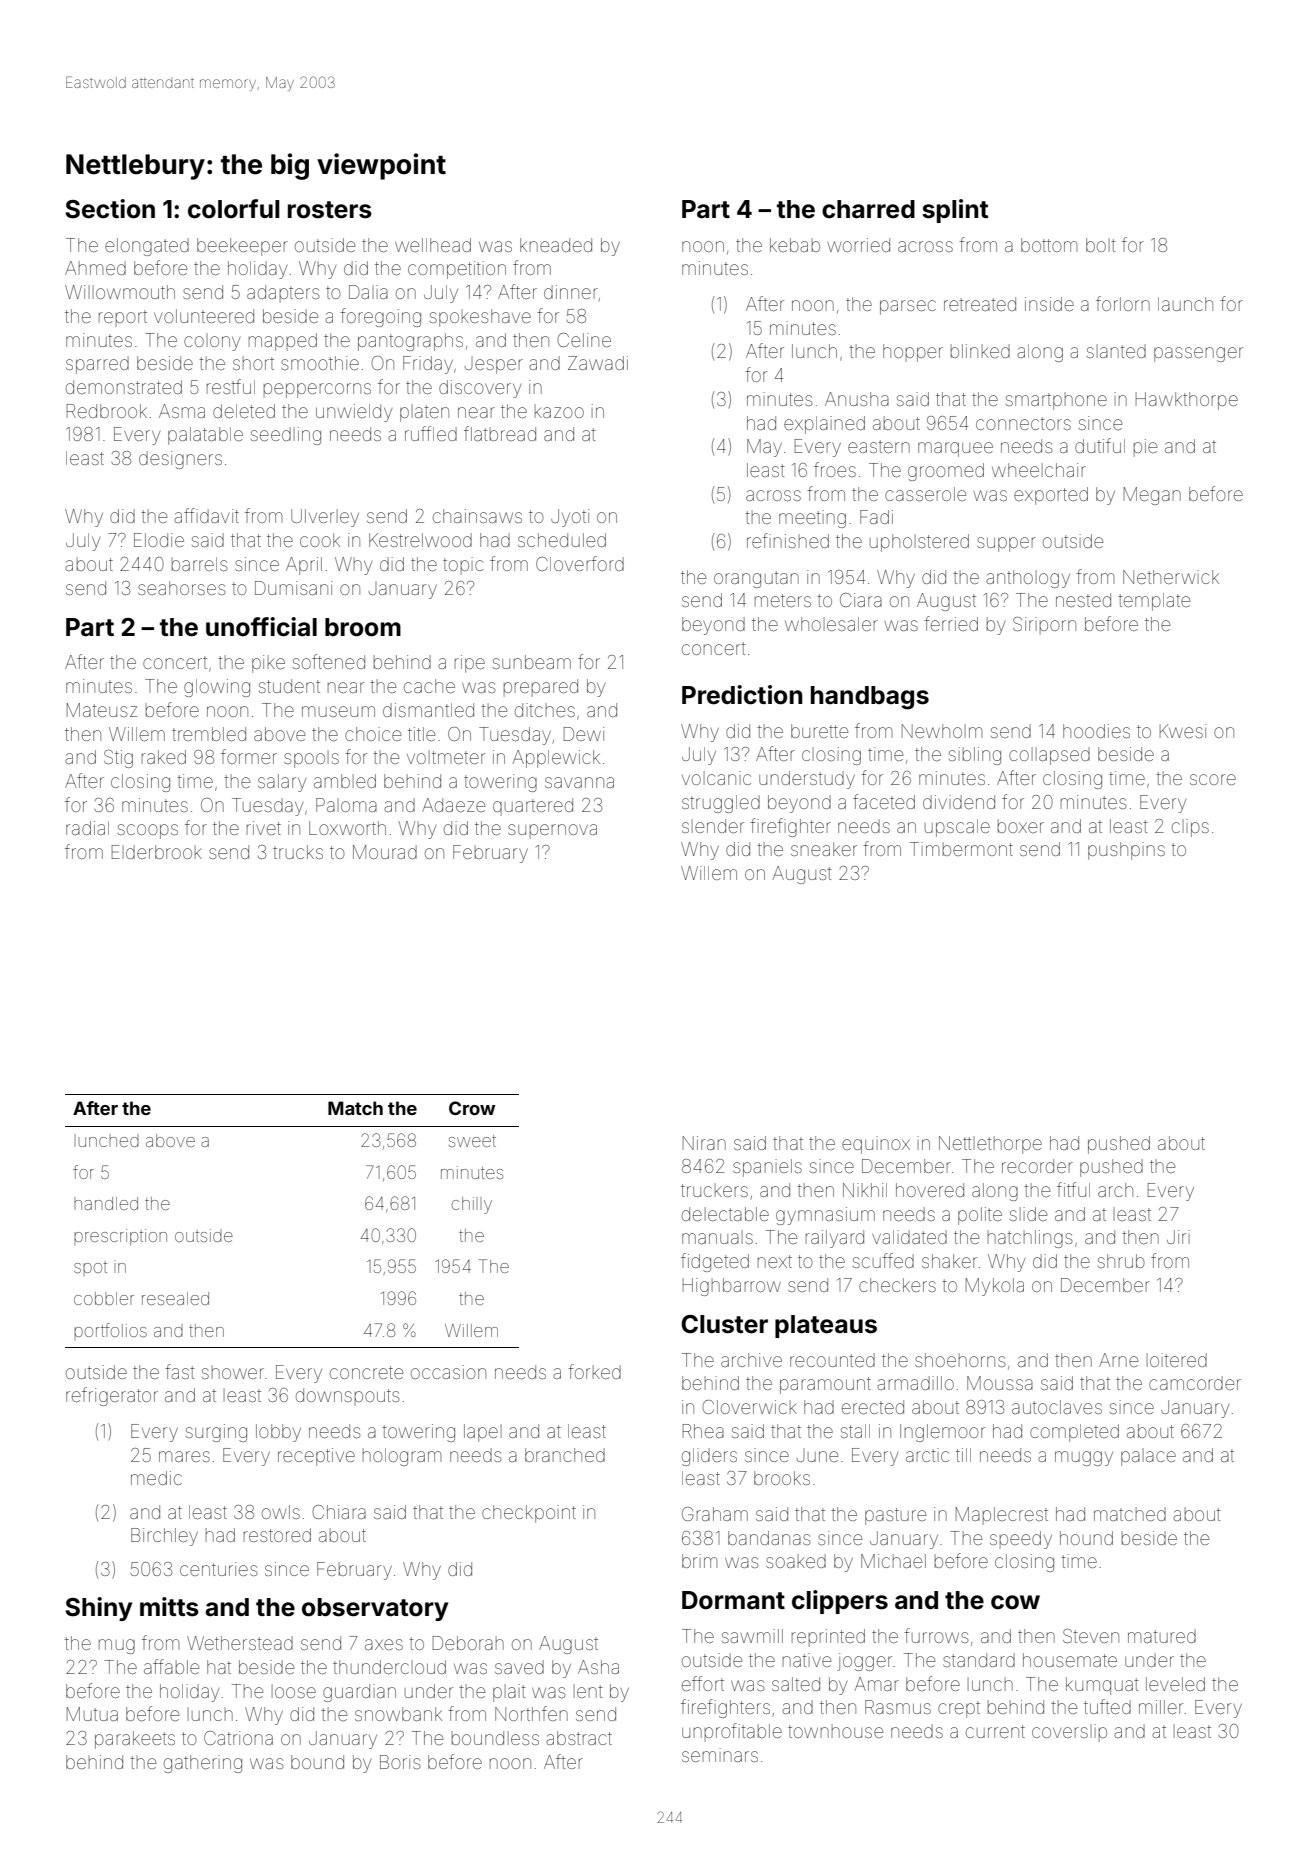  I want to click on Kwesi, so click(1183, 731).
